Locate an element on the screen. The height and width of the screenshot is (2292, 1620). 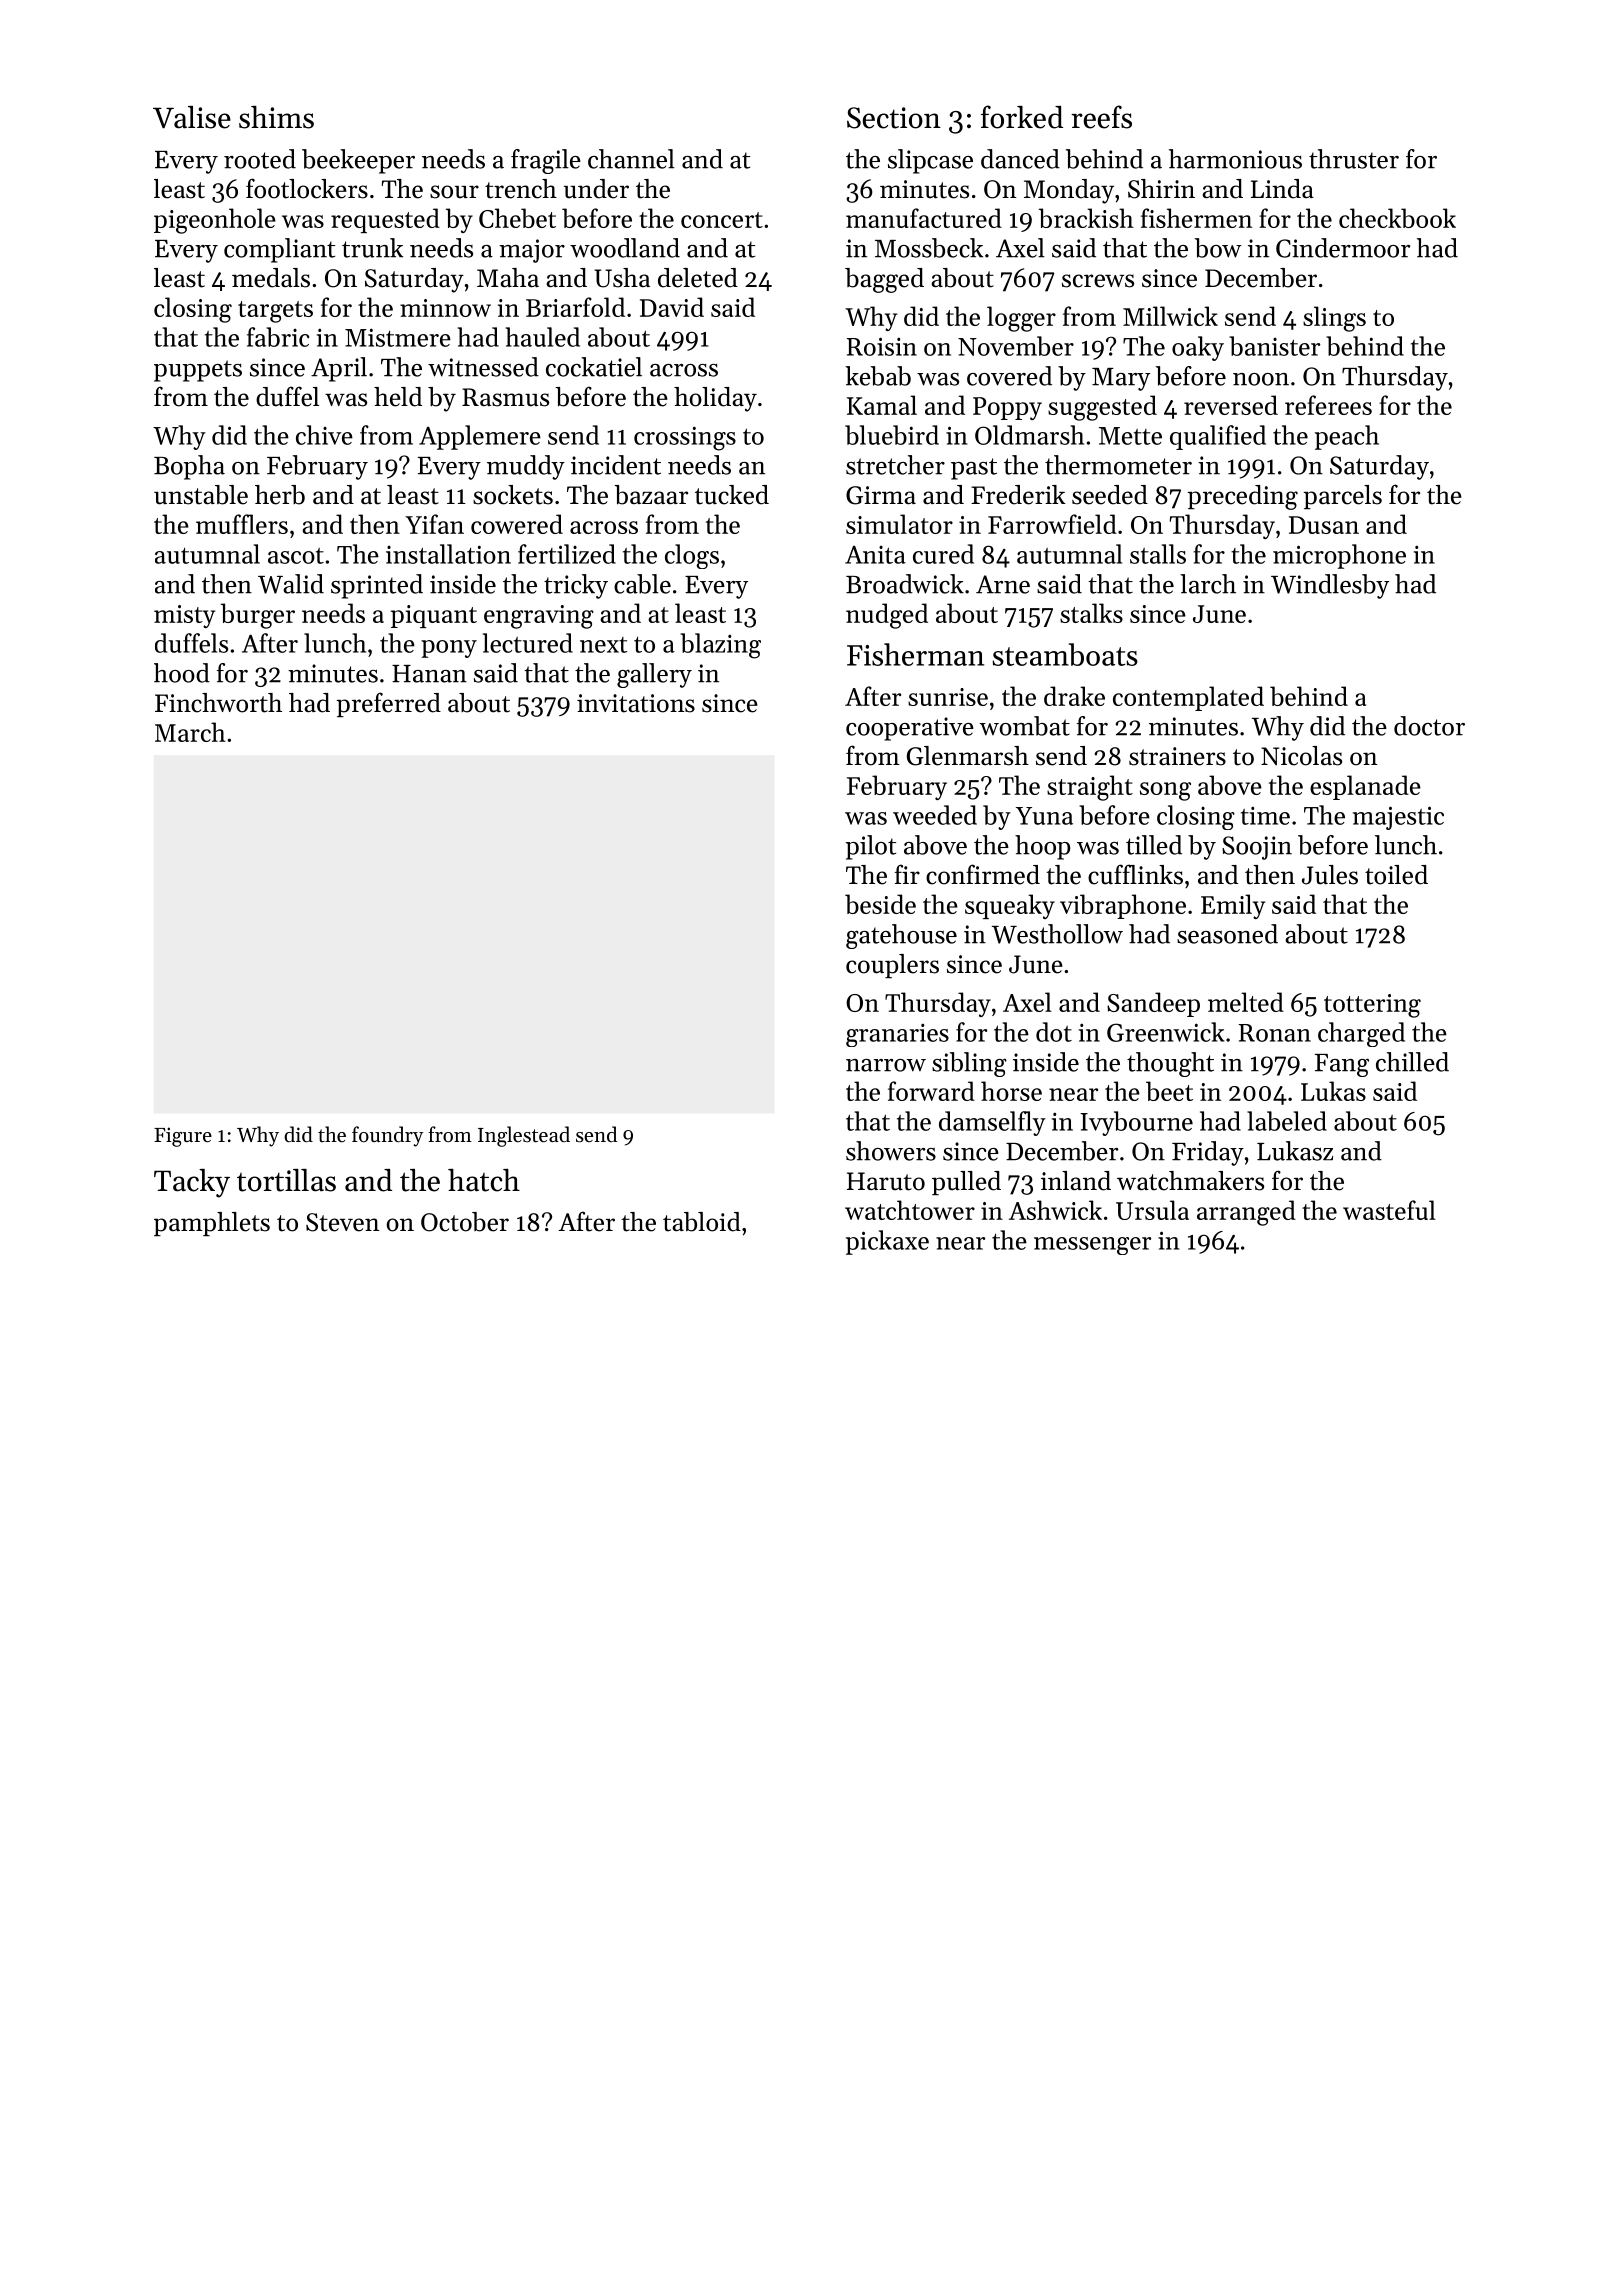
tabloid is located at coordinates (702, 1222).
